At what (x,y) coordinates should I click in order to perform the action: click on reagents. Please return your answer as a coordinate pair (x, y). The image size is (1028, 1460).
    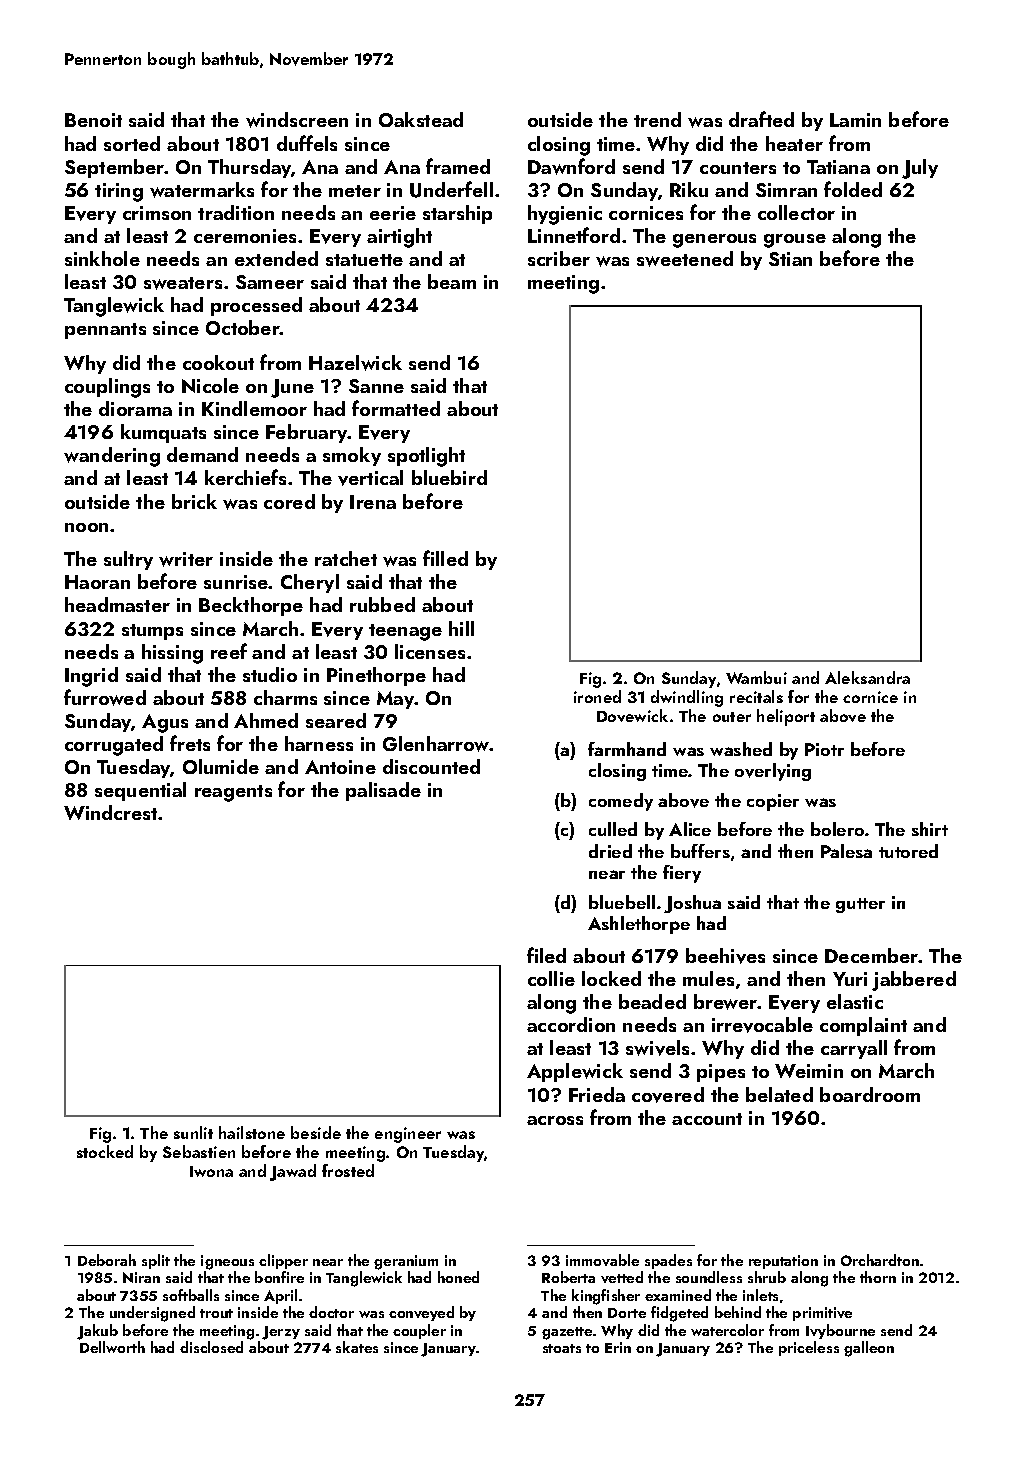
    Looking at the image, I should click on (233, 793).
